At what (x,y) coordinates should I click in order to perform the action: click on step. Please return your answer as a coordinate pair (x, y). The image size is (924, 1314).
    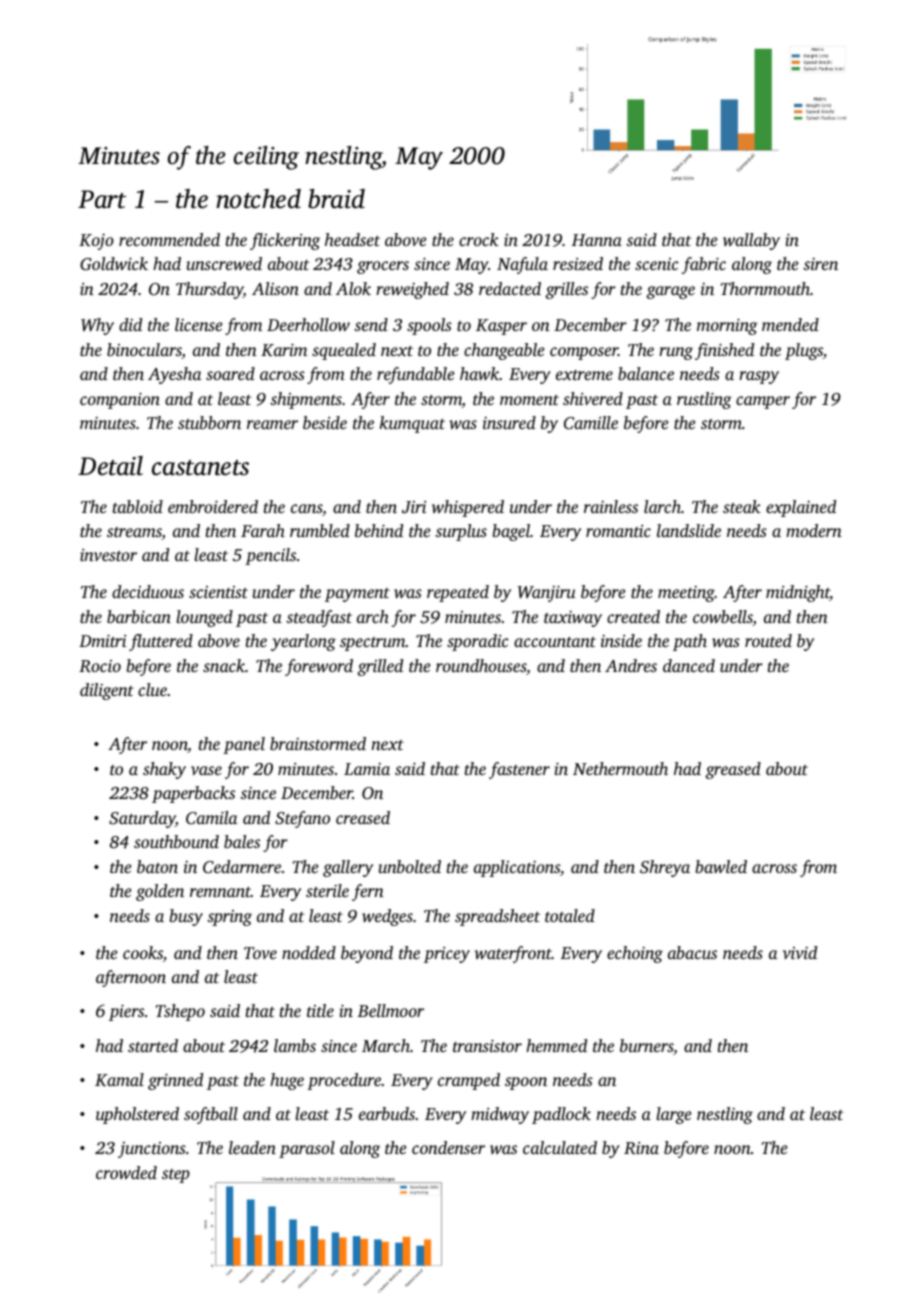
    Looking at the image, I should click on (176, 1176).
